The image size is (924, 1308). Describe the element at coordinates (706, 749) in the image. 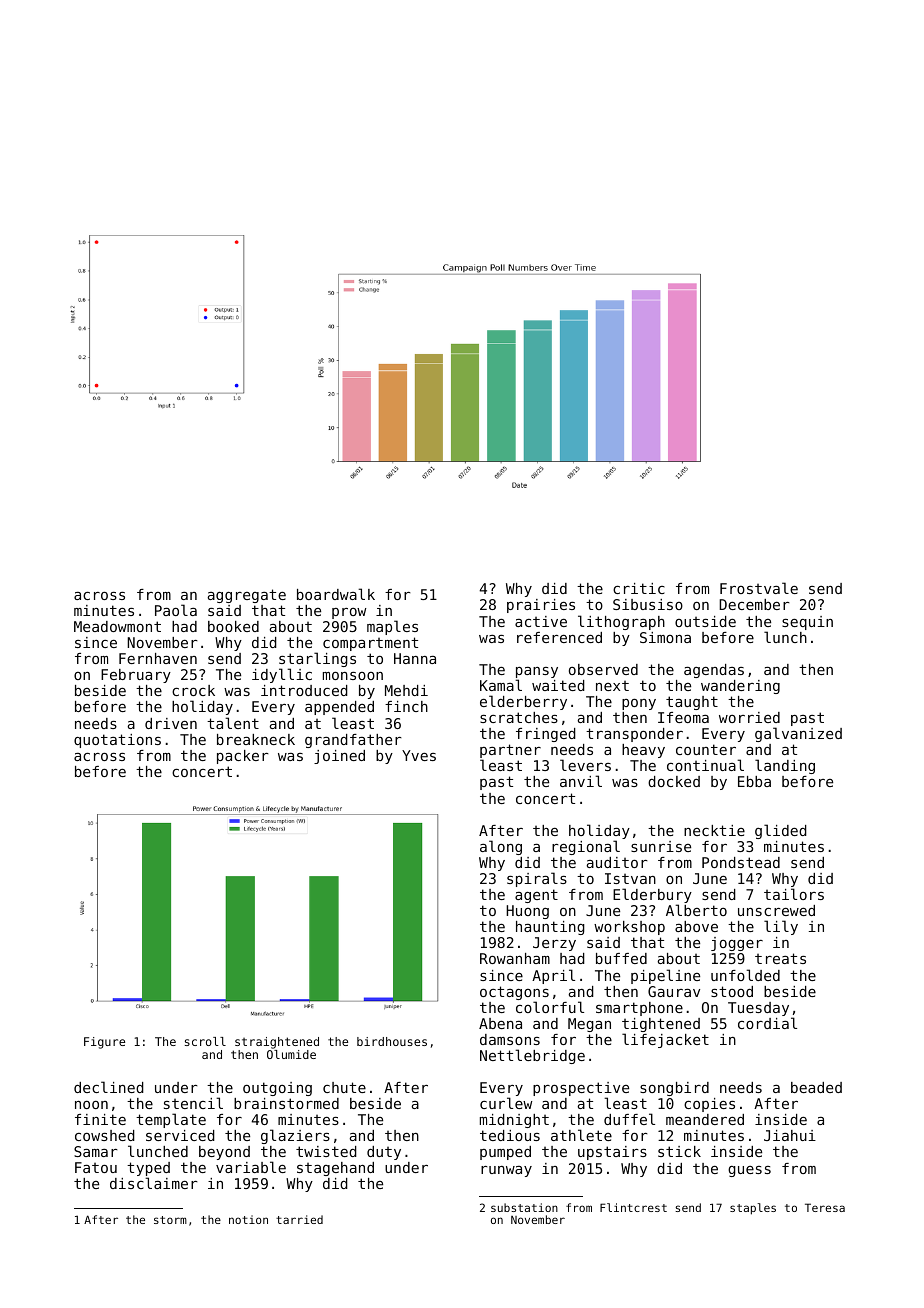

I see `counter` at that location.
